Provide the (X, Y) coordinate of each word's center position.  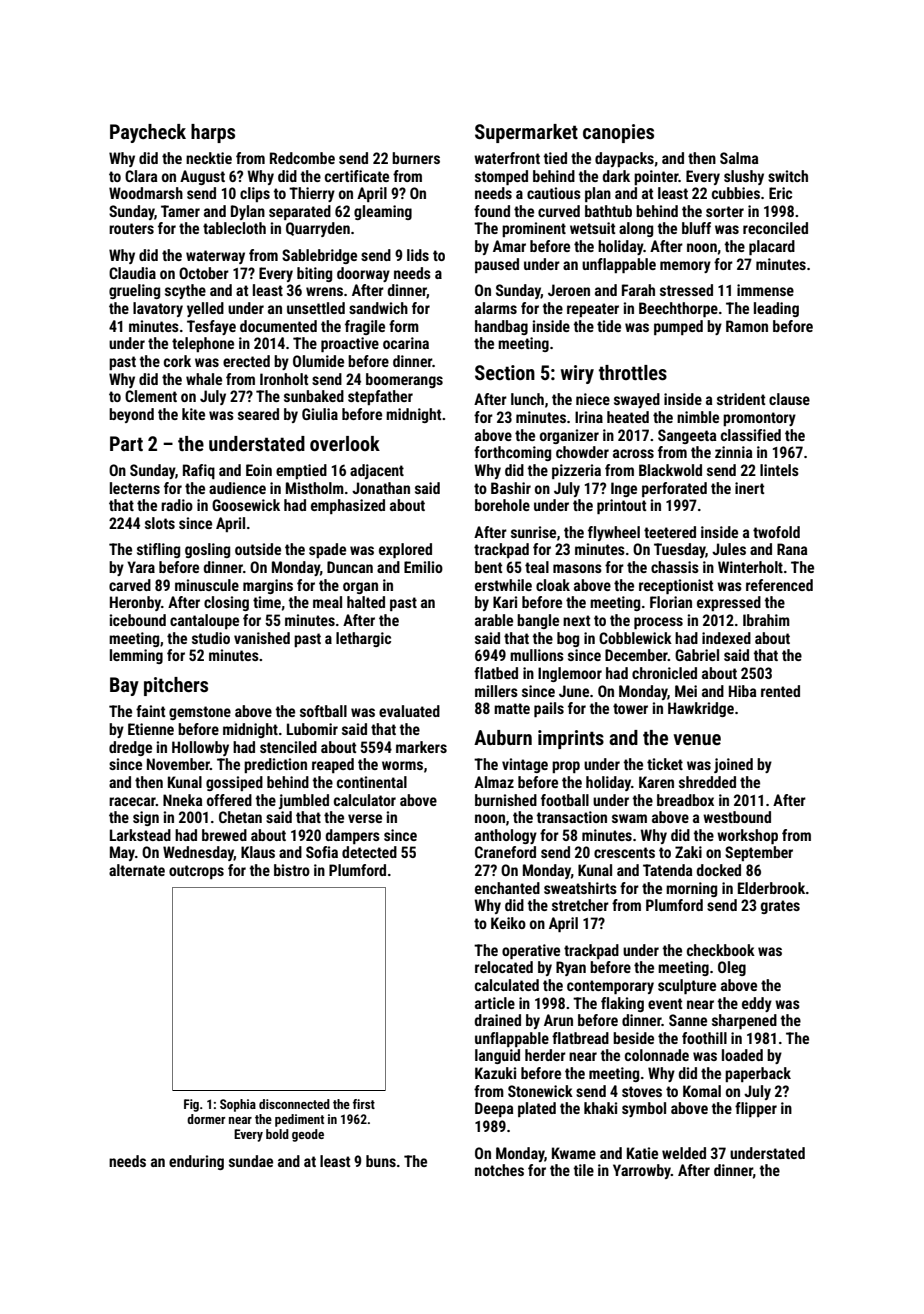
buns (381, 1161)
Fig (191, 1105)
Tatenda (667, 870)
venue (697, 739)
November (178, 764)
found (492, 211)
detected (369, 852)
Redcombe (302, 158)
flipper (756, 1109)
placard (772, 247)
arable (494, 620)
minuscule (207, 585)
